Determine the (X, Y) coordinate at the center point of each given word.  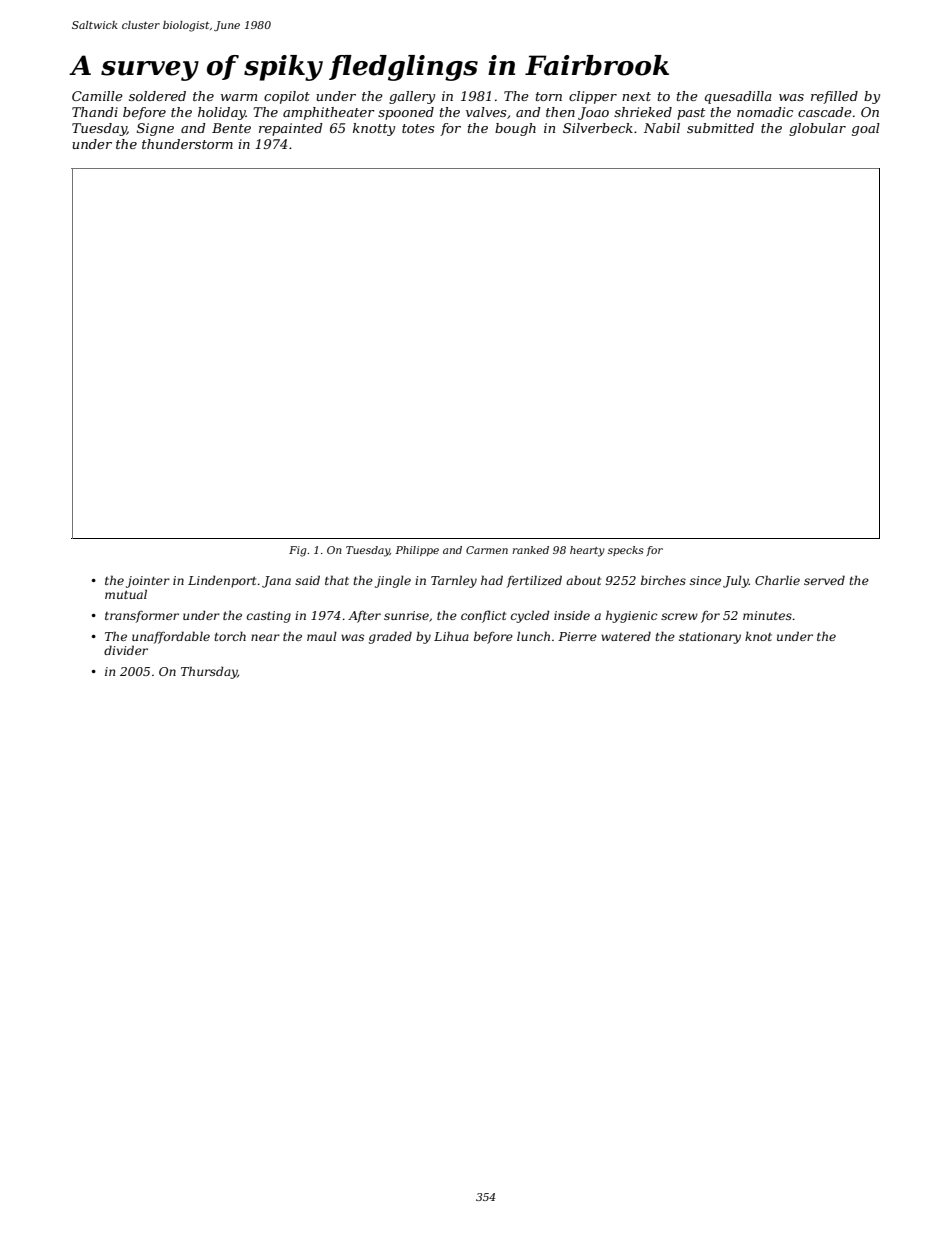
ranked (530, 550)
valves (486, 112)
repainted (291, 129)
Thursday (209, 672)
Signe (155, 129)
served (824, 580)
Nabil (662, 128)
